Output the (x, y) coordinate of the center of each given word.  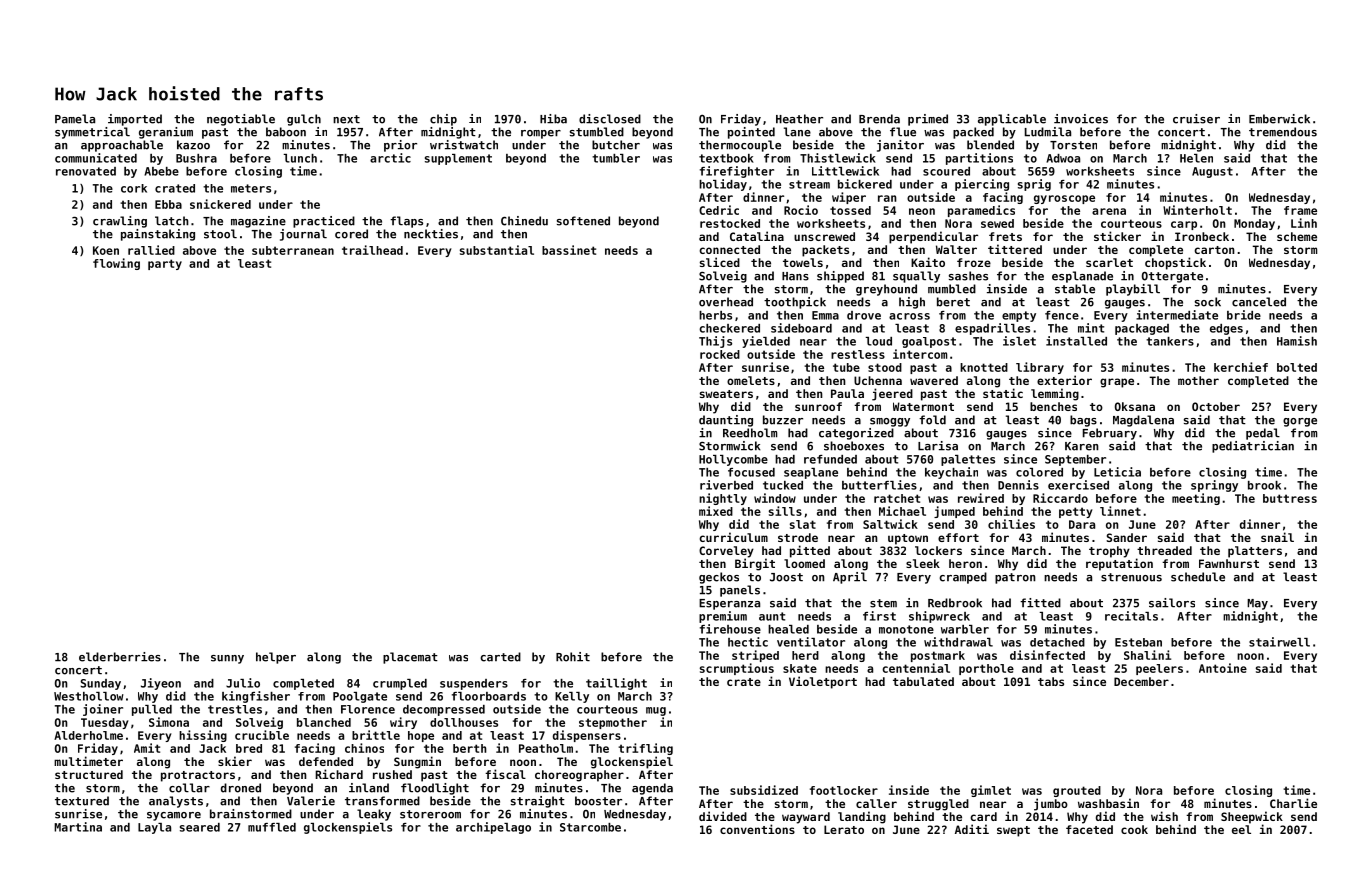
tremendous (1283, 132)
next (346, 119)
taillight (616, 684)
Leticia (1117, 472)
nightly (723, 499)
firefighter (737, 172)
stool (220, 234)
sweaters (726, 394)
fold (932, 420)
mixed (716, 511)
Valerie (311, 801)
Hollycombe (733, 460)
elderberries (120, 657)
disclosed (610, 119)
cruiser (1196, 119)
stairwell (1279, 642)
